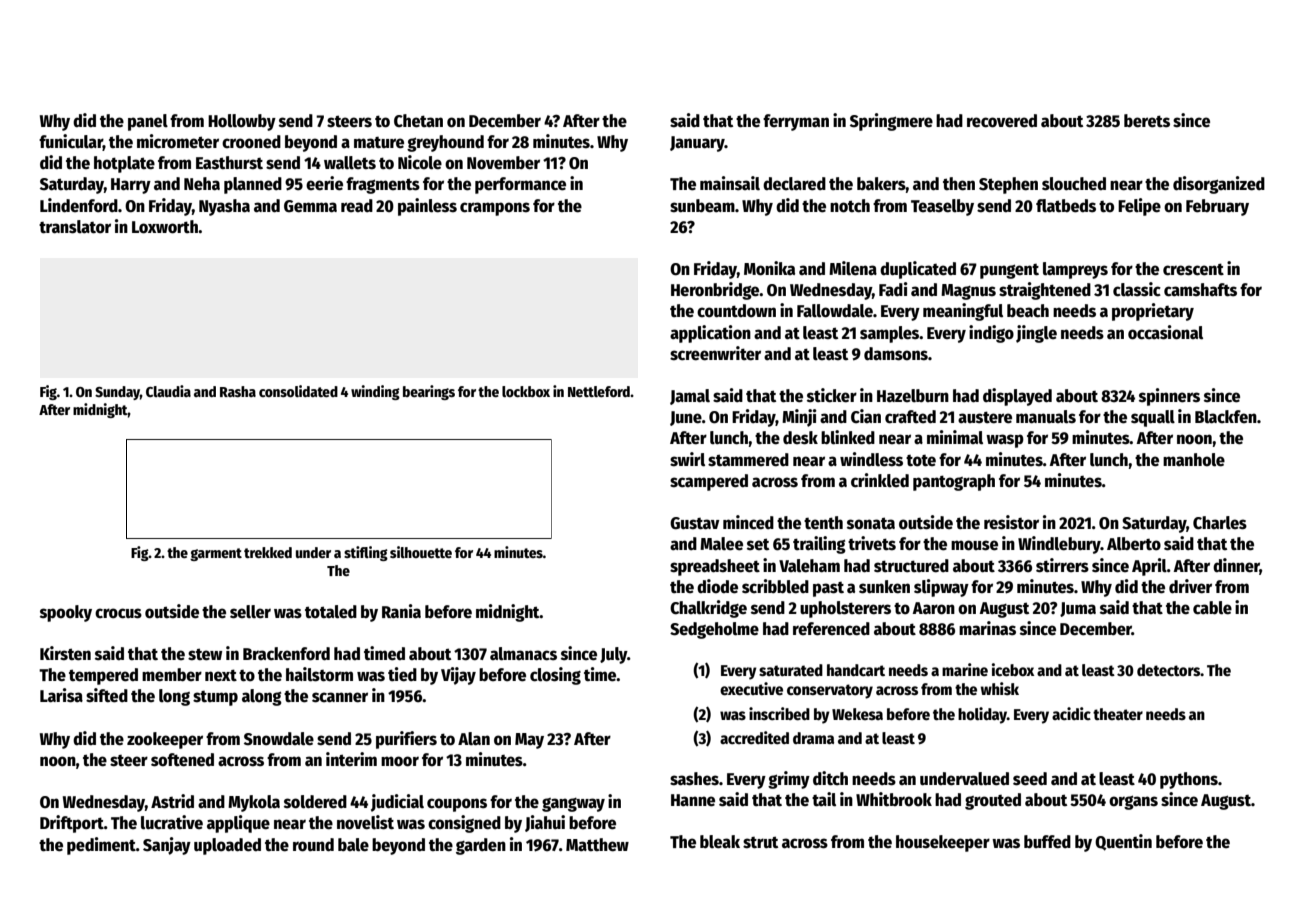 The image size is (1308, 924). Describe the element at coordinates (72, 824) in the screenshot. I see `Driftport` at that location.
